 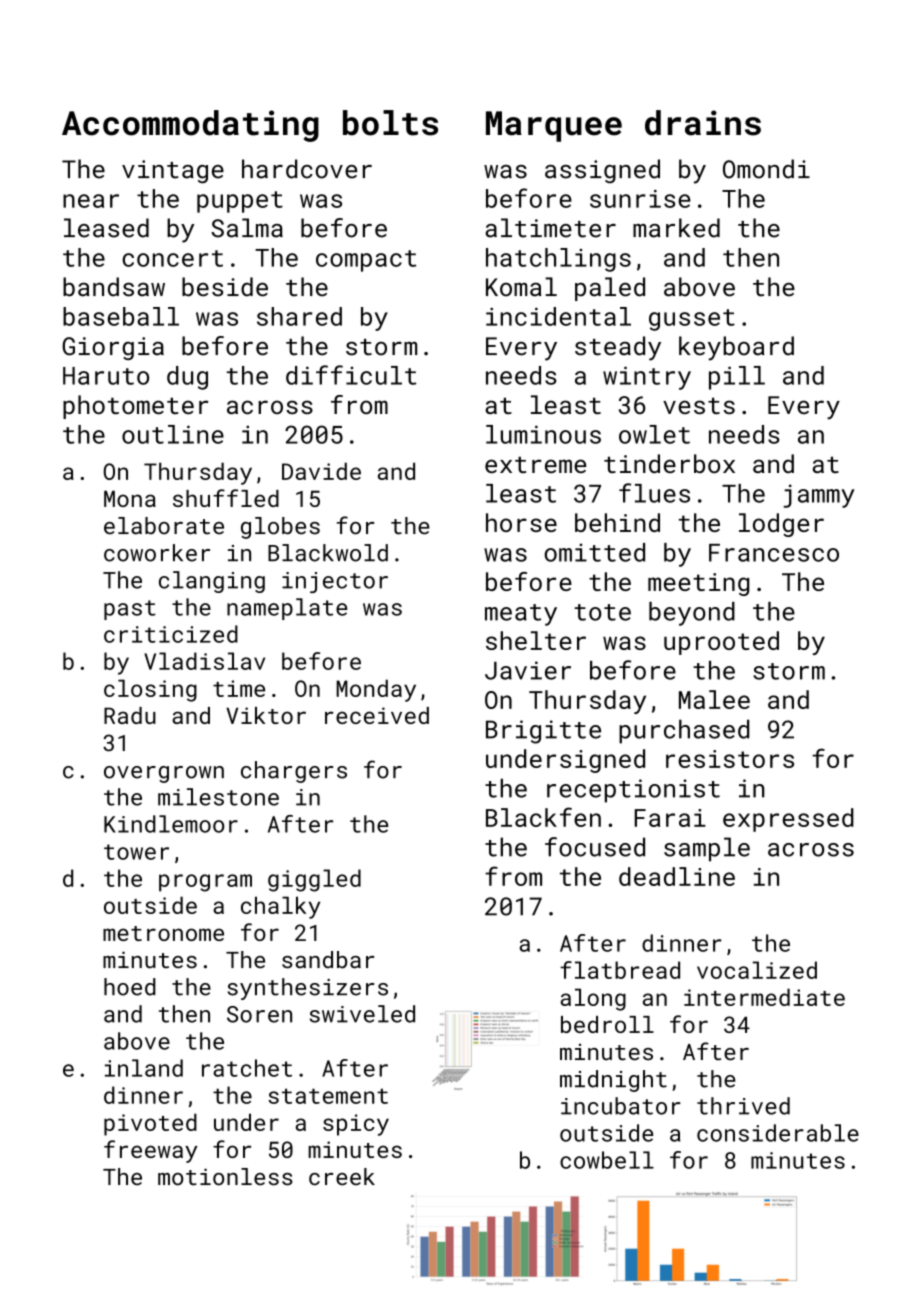 I want to click on pill, so click(x=737, y=378).
